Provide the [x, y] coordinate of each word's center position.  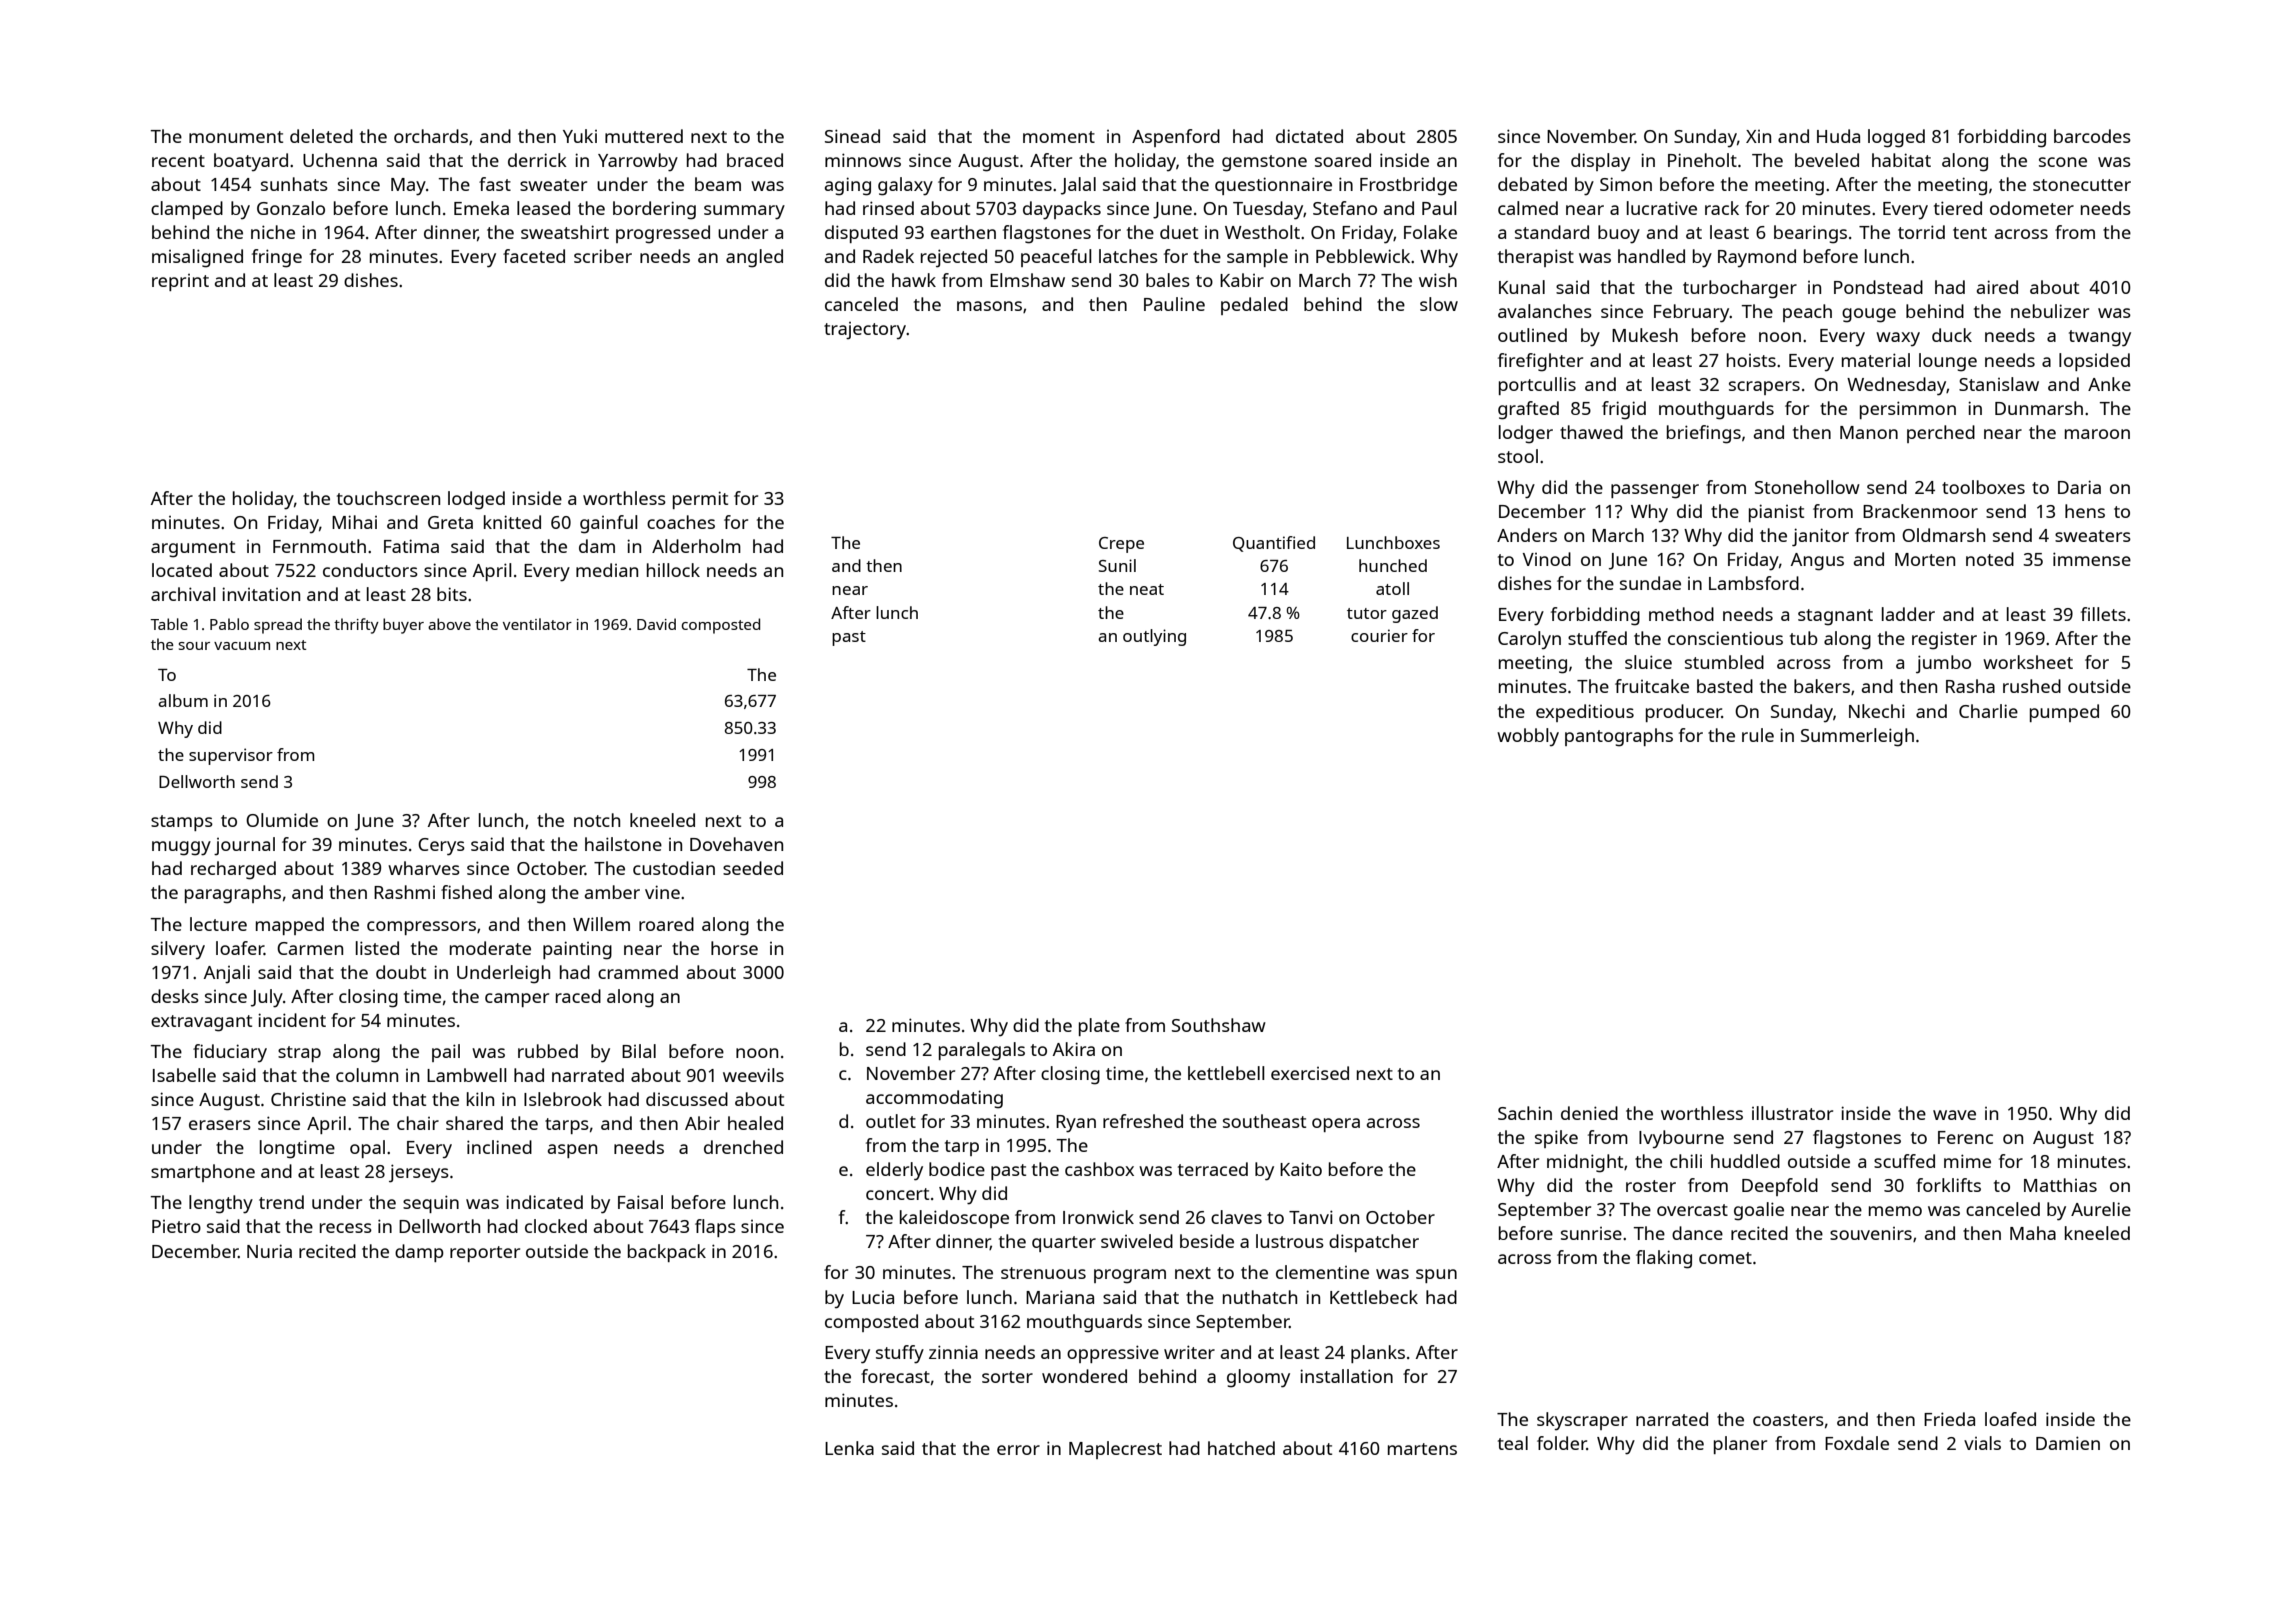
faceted [534, 256]
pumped [2064, 713]
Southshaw [1219, 1025]
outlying [1154, 637]
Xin [1758, 136]
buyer [403, 626]
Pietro [176, 1226]
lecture [218, 924]
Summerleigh [1857, 737]
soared [1343, 160]
